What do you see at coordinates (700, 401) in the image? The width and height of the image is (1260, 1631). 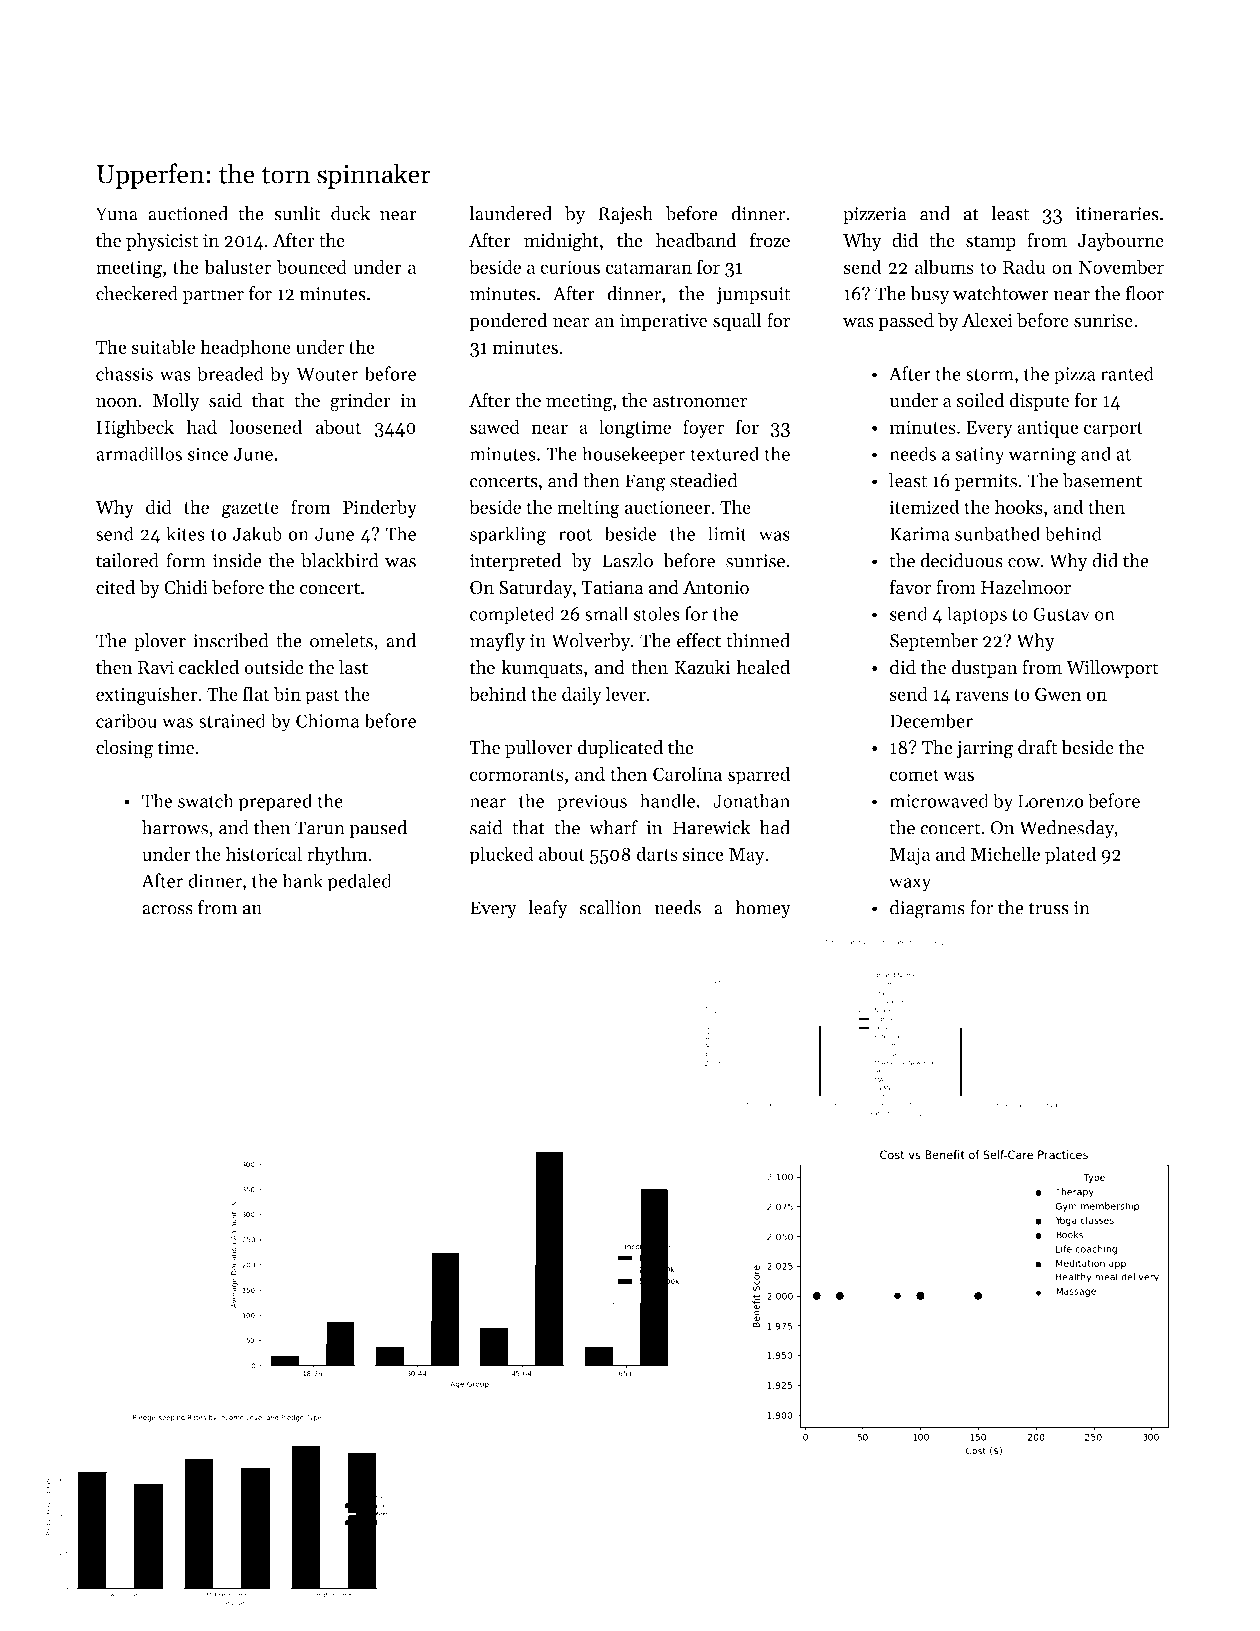 I see `astronomer` at bounding box center [700, 401].
